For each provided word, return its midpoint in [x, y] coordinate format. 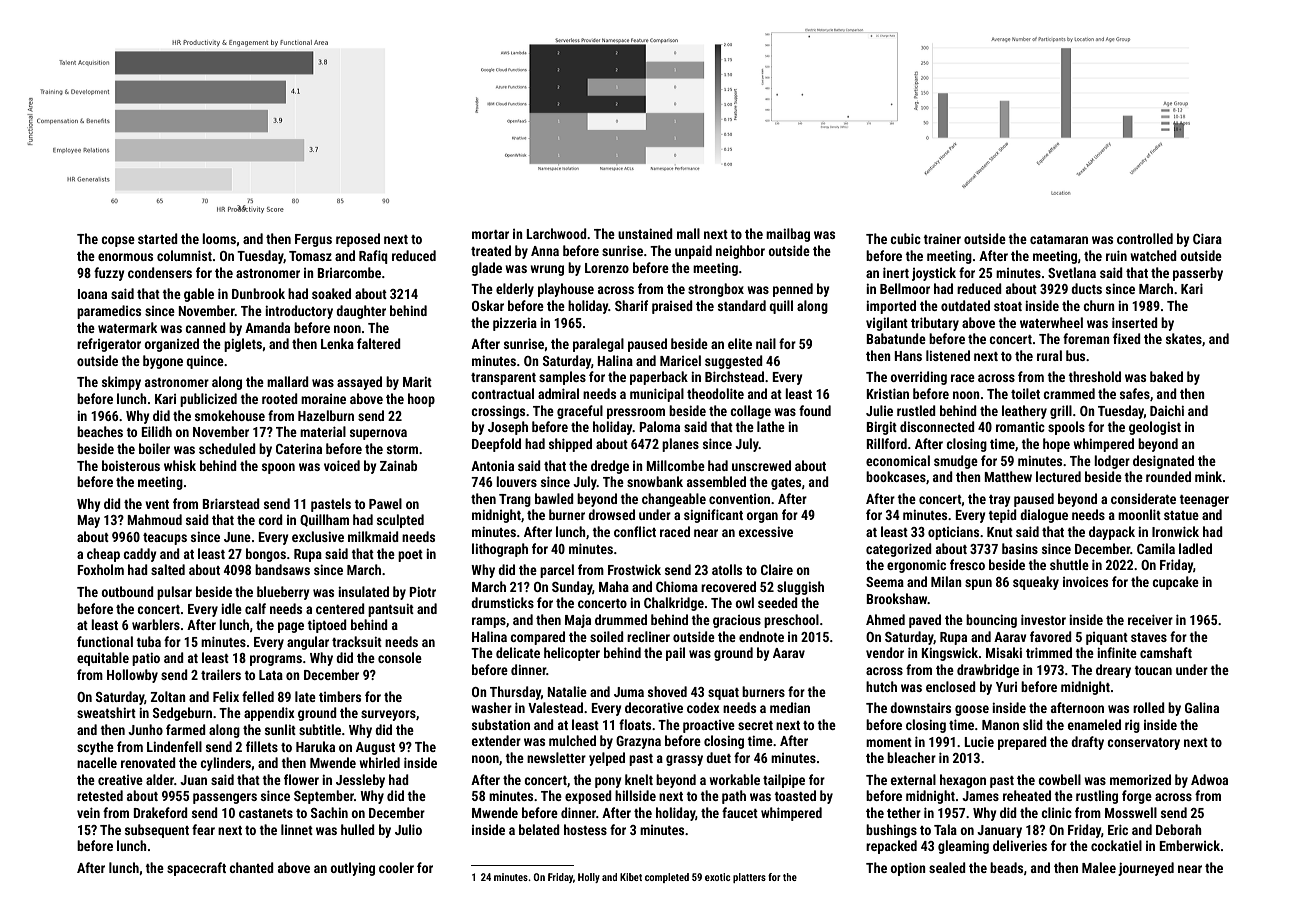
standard [742, 305]
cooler [396, 867]
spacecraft [196, 869]
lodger [1112, 462]
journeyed [1146, 869]
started [158, 238]
